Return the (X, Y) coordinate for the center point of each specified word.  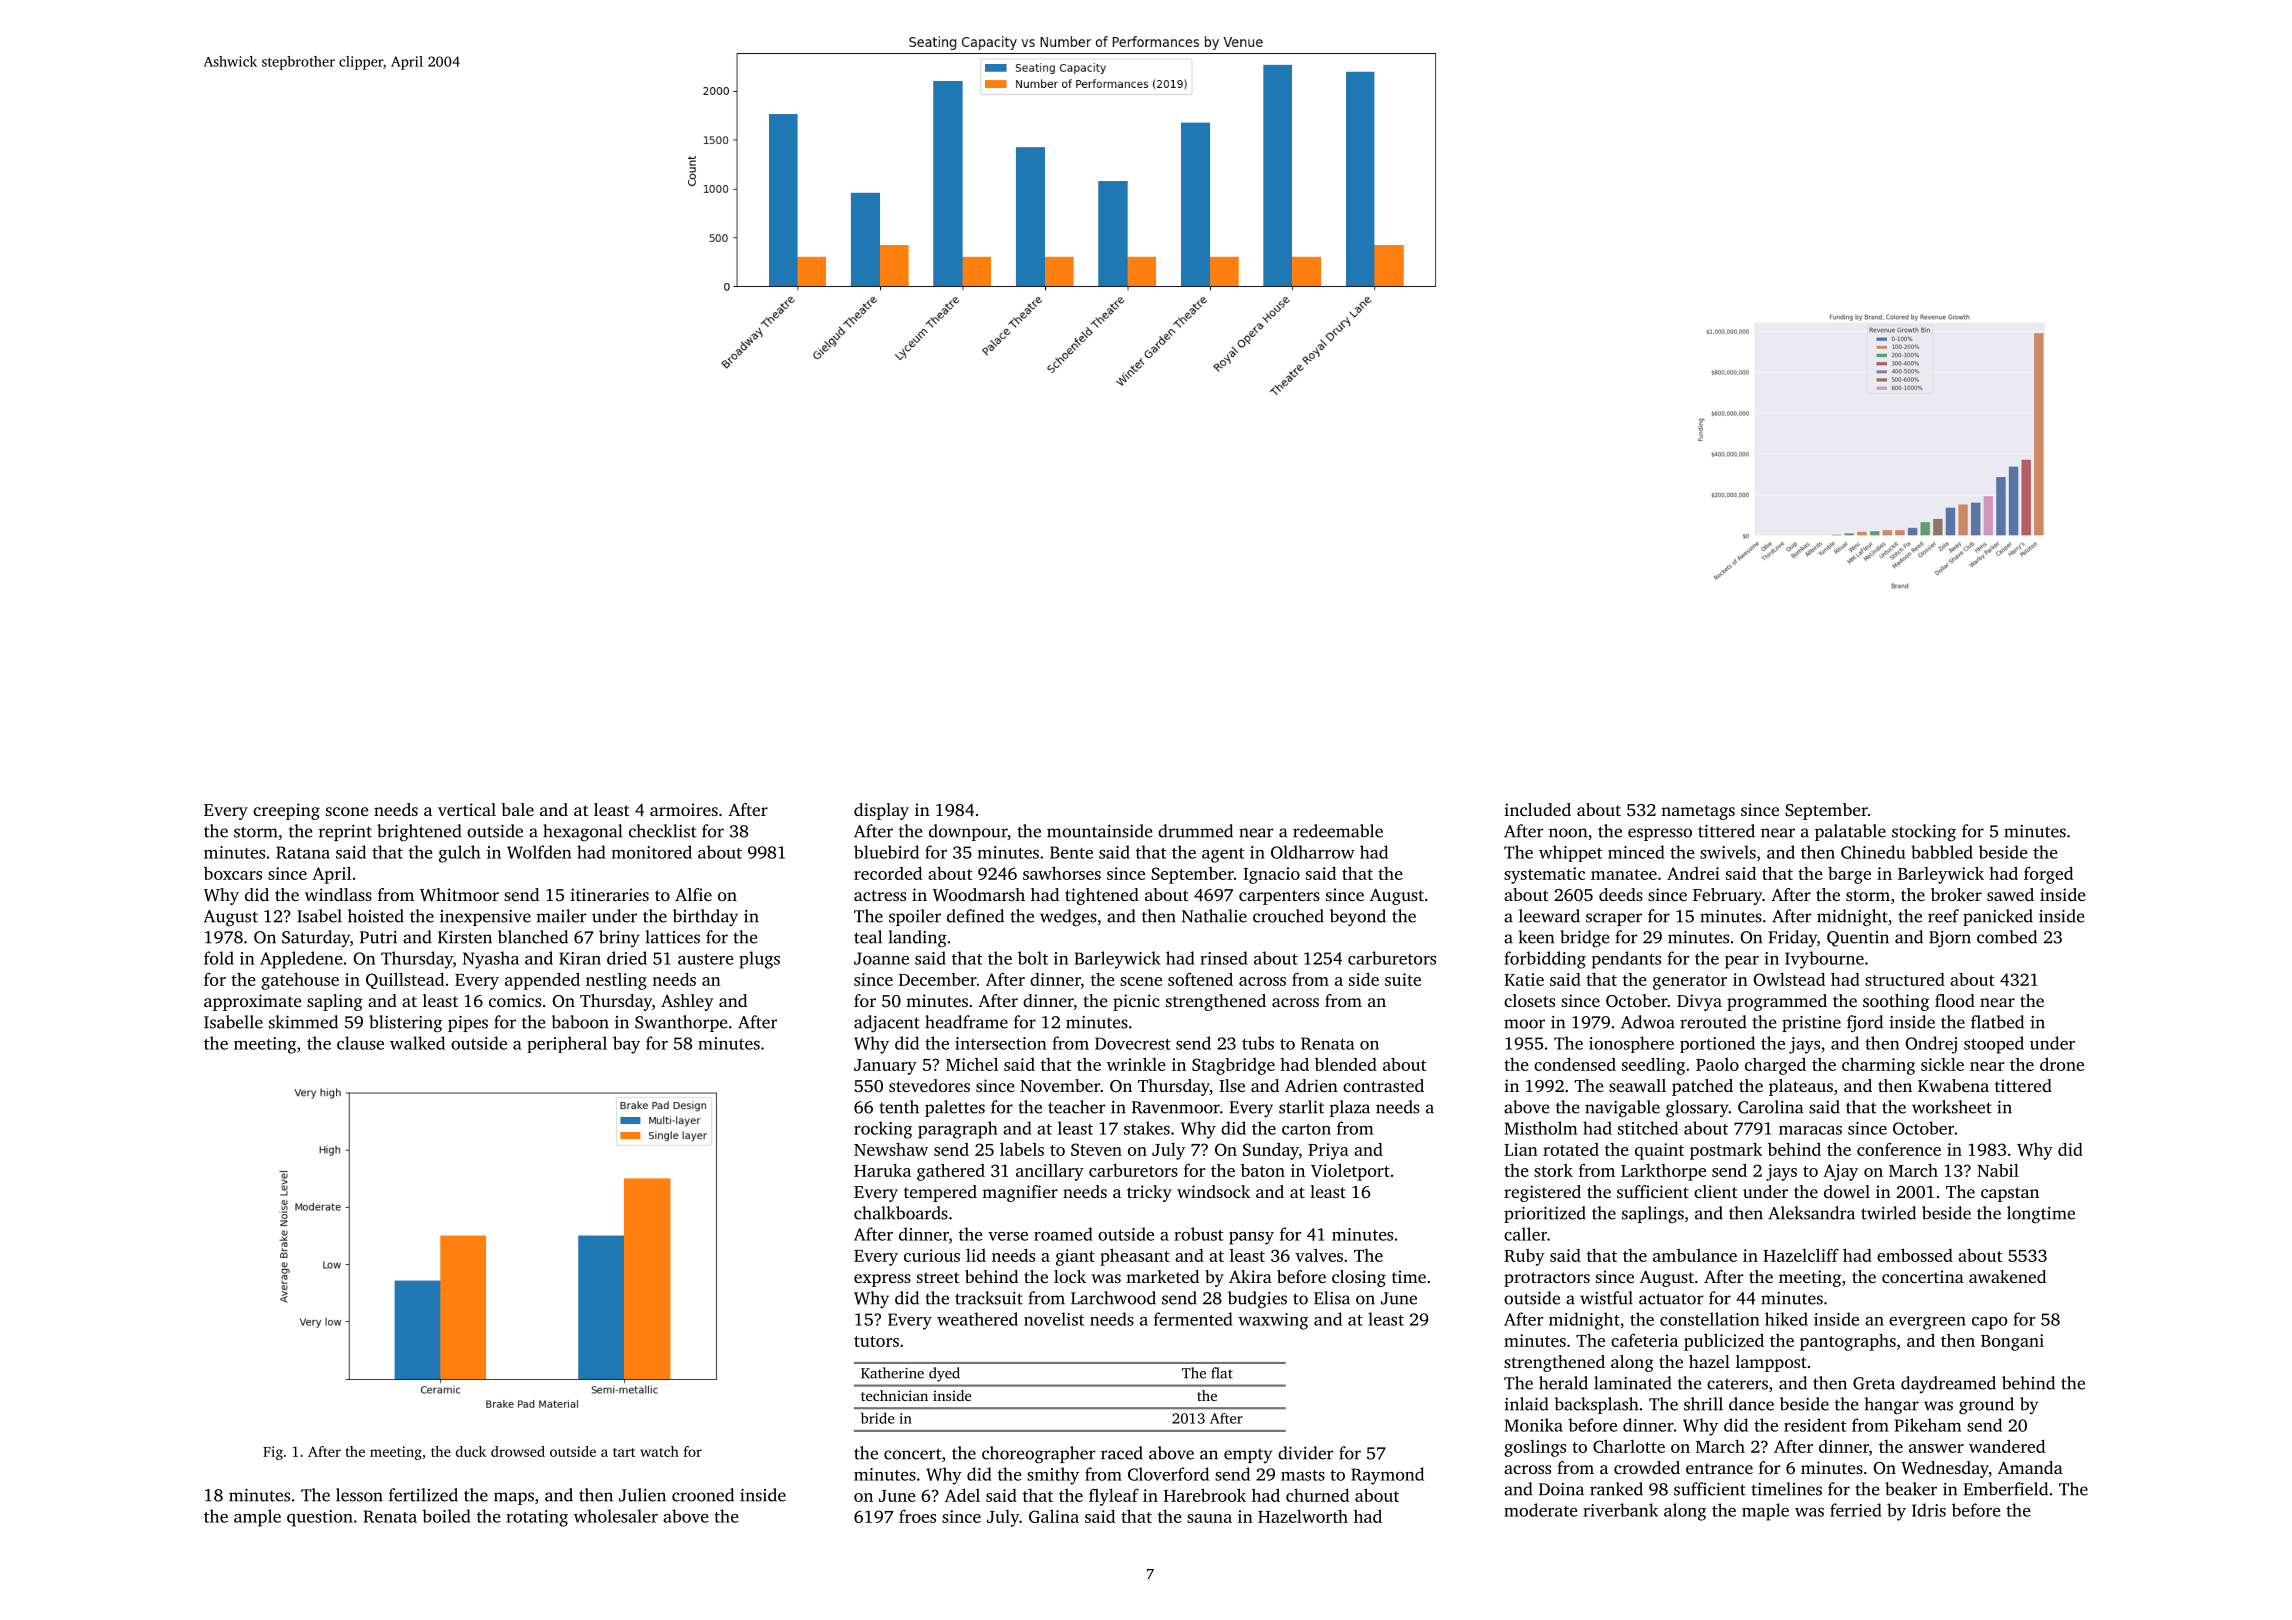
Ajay (1840, 1172)
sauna (1209, 1518)
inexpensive (485, 918)
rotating (537, 1518)
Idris (1929, 1510)
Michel (972, 1064)
